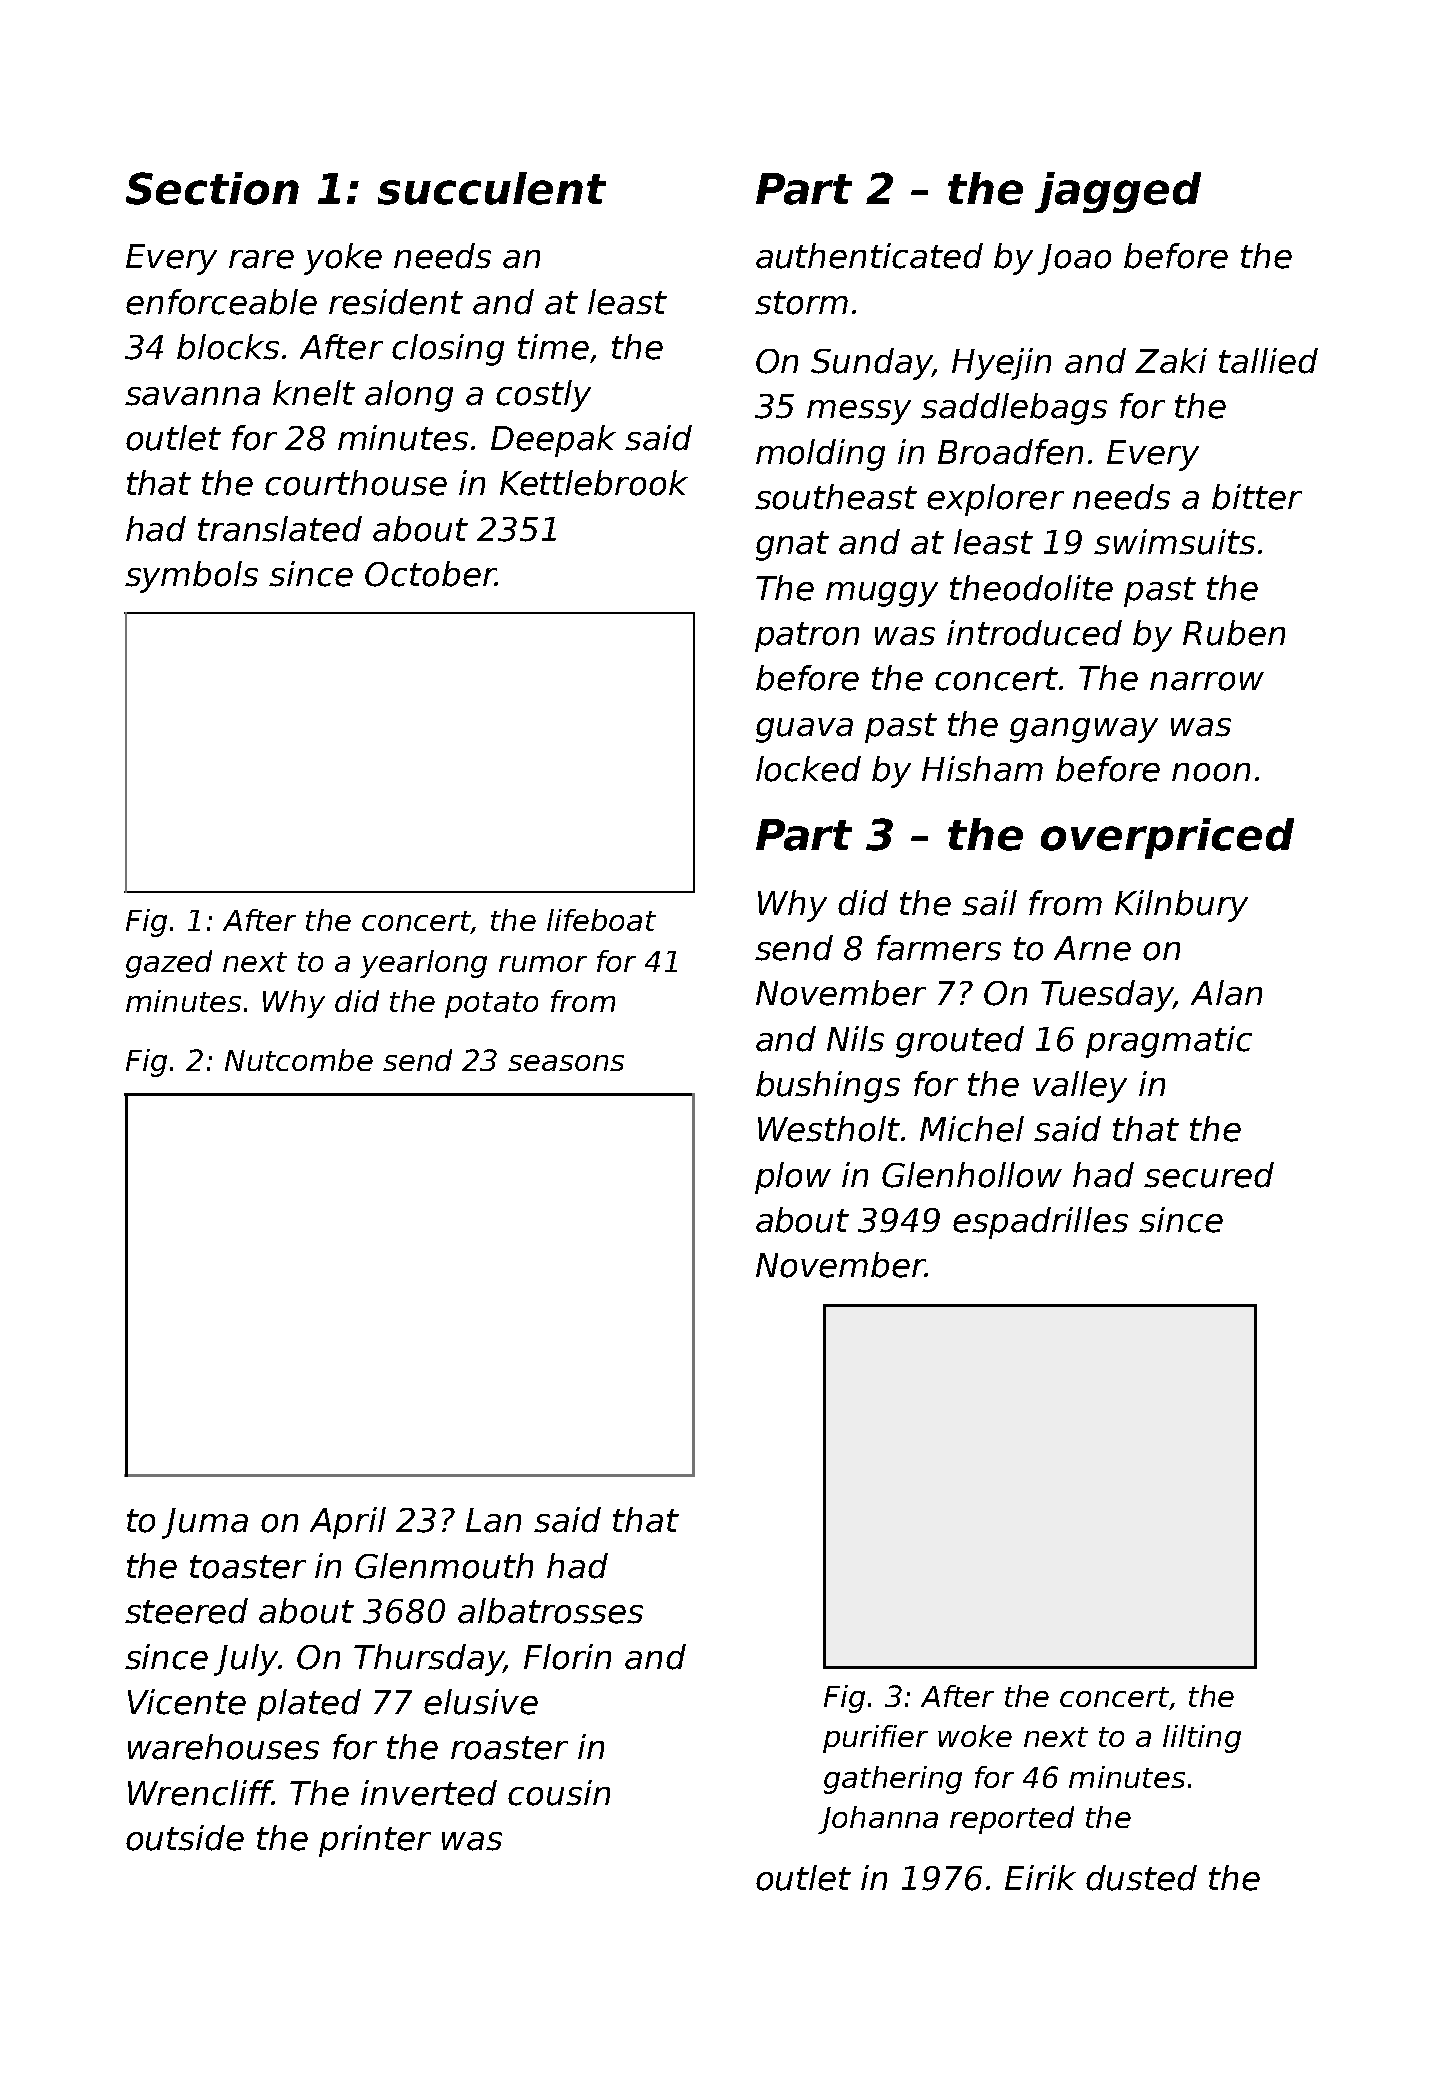 The width and height of the document is (1450, 2100). I want to click on yearlong, so click(423, 964).
